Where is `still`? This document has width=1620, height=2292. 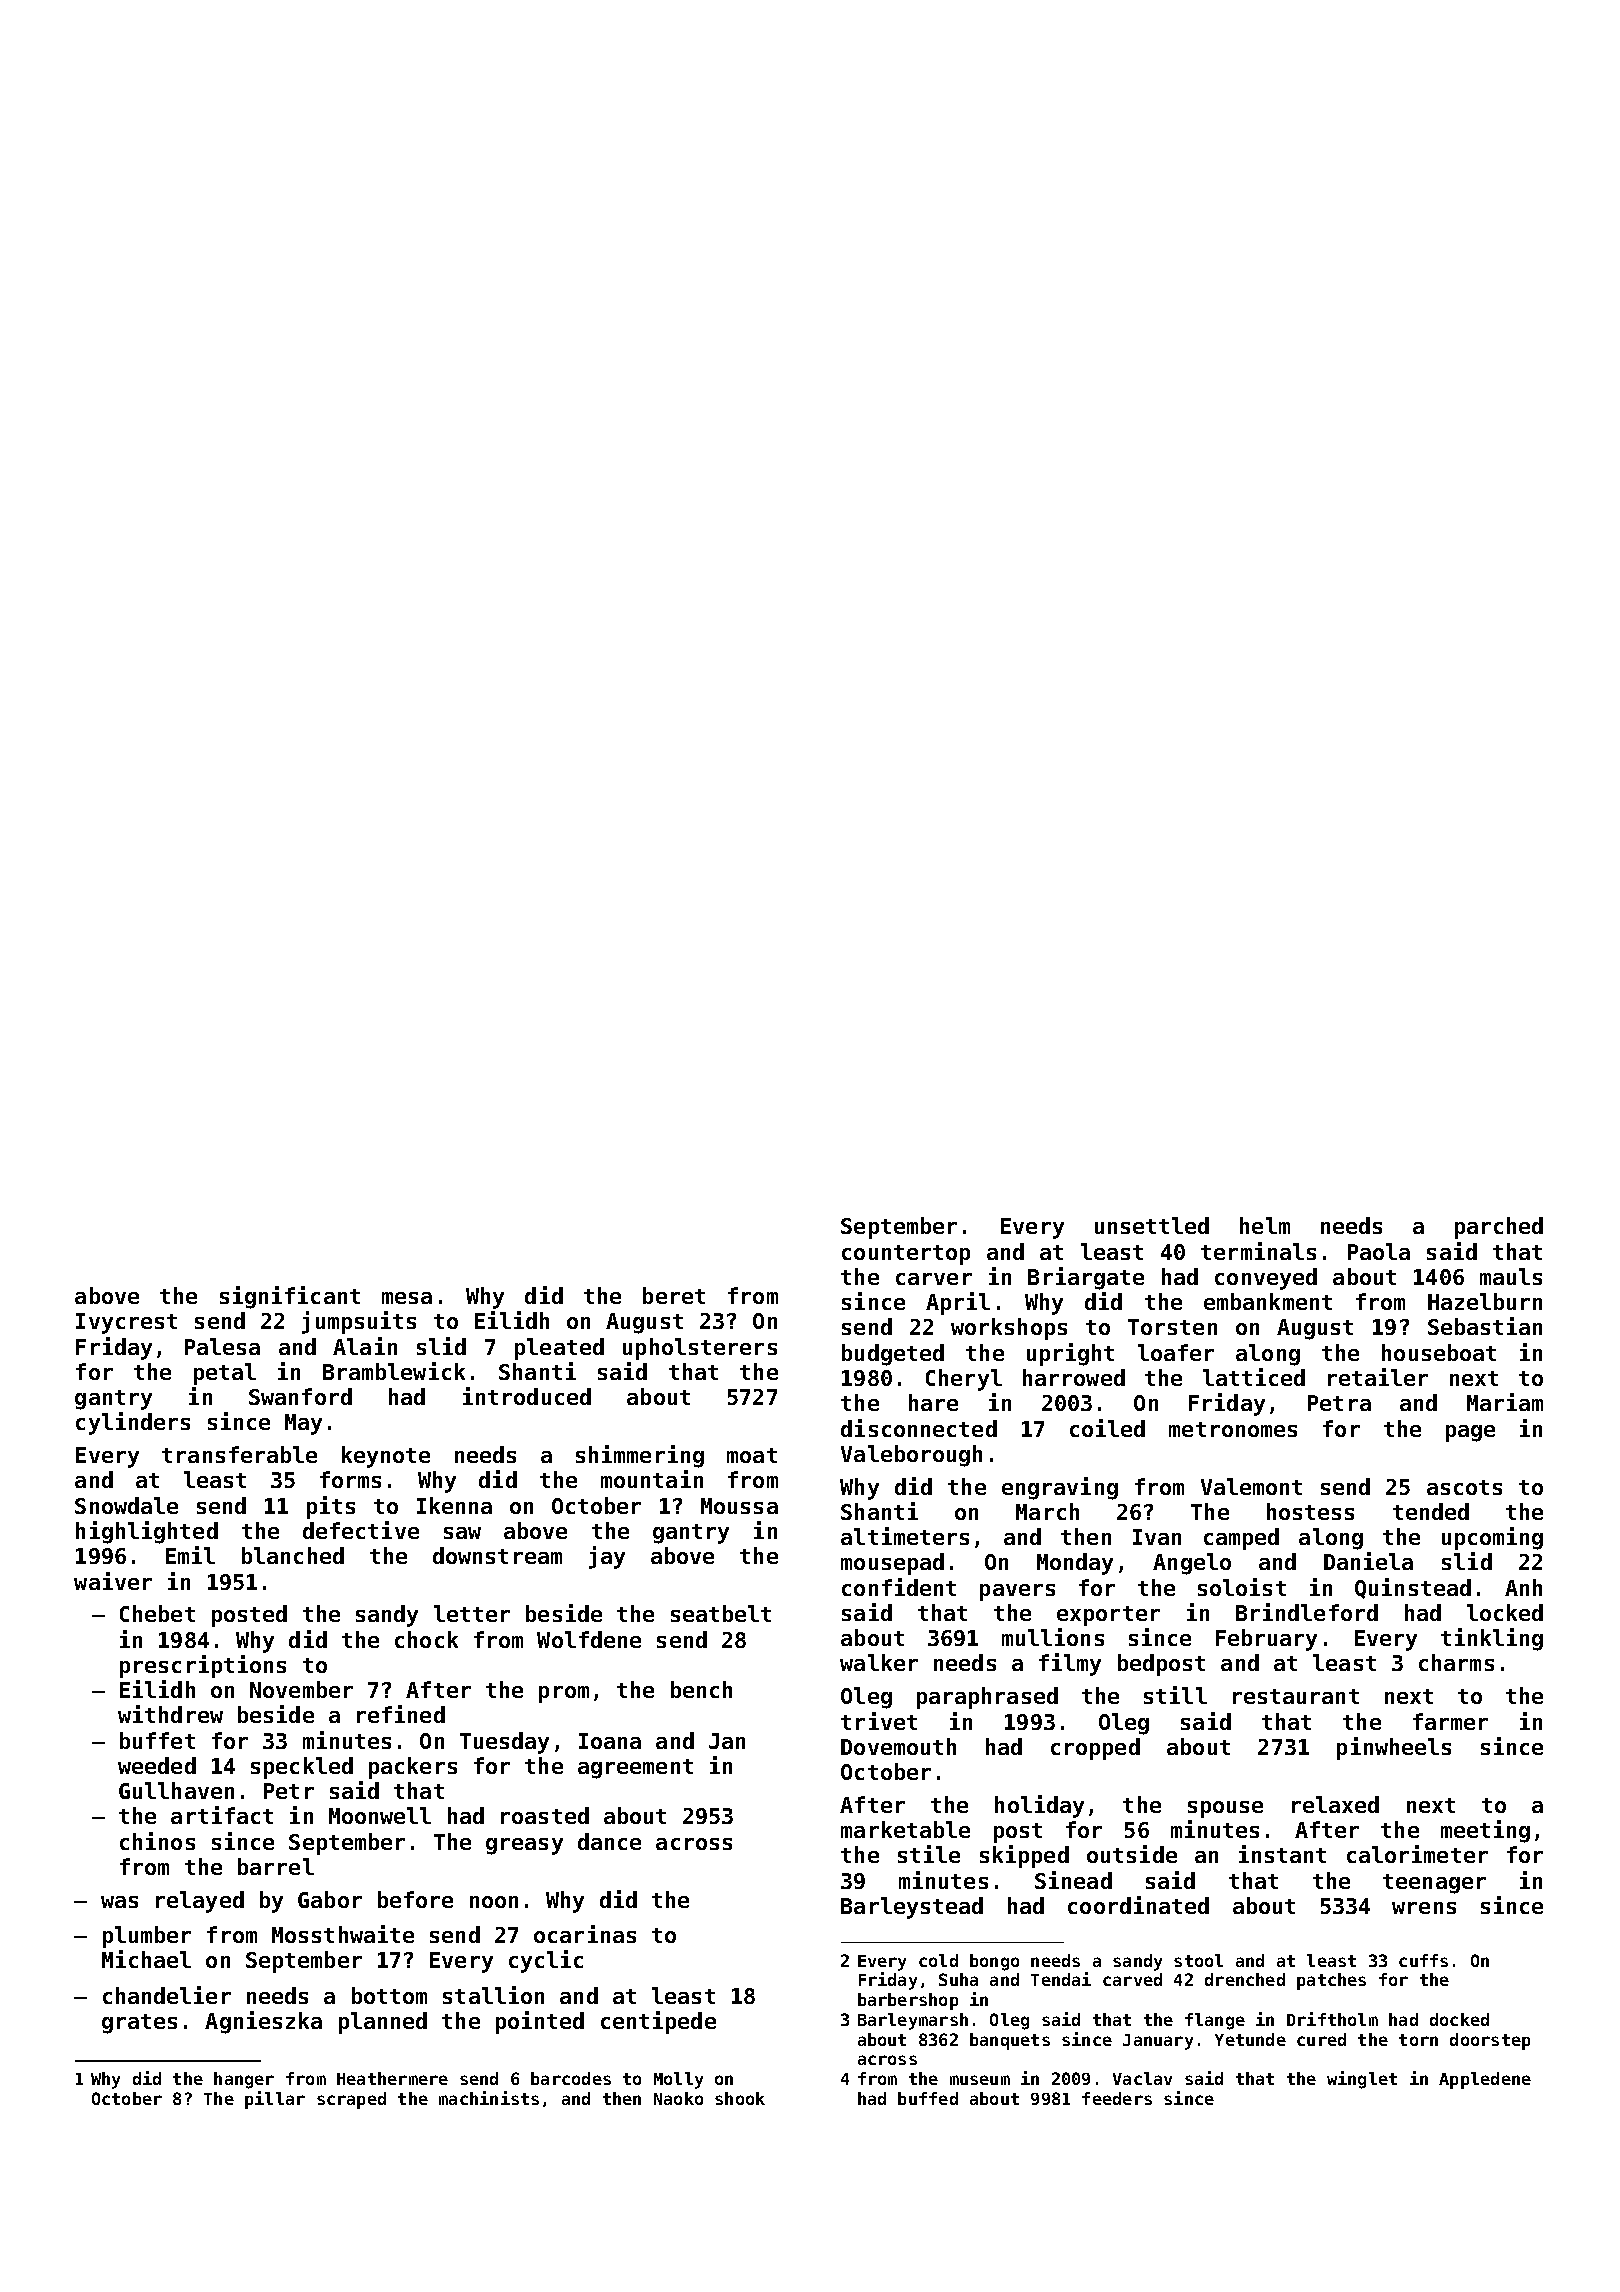
still is located at coordinates (1175, 1695).
